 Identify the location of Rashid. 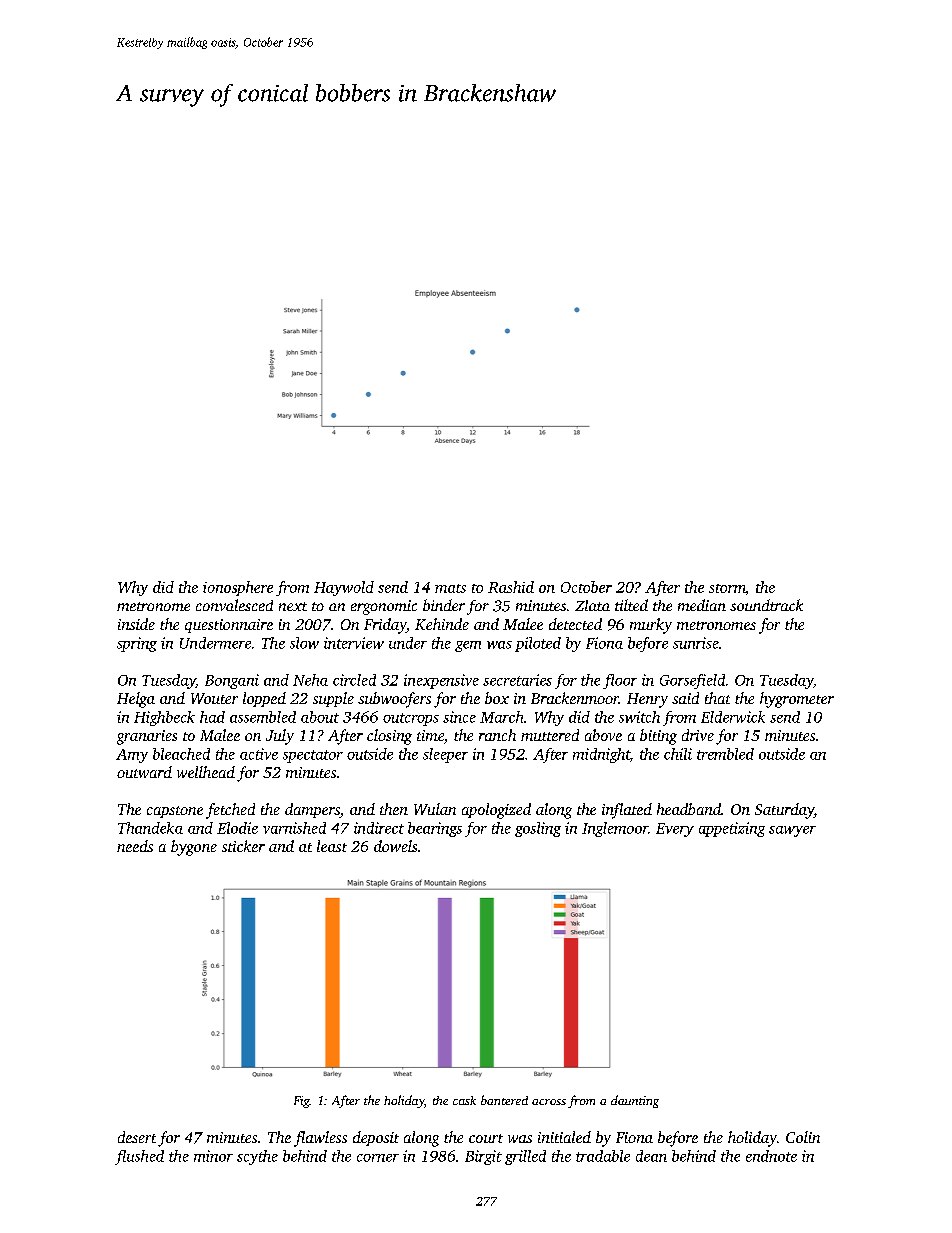
(511, 587).
